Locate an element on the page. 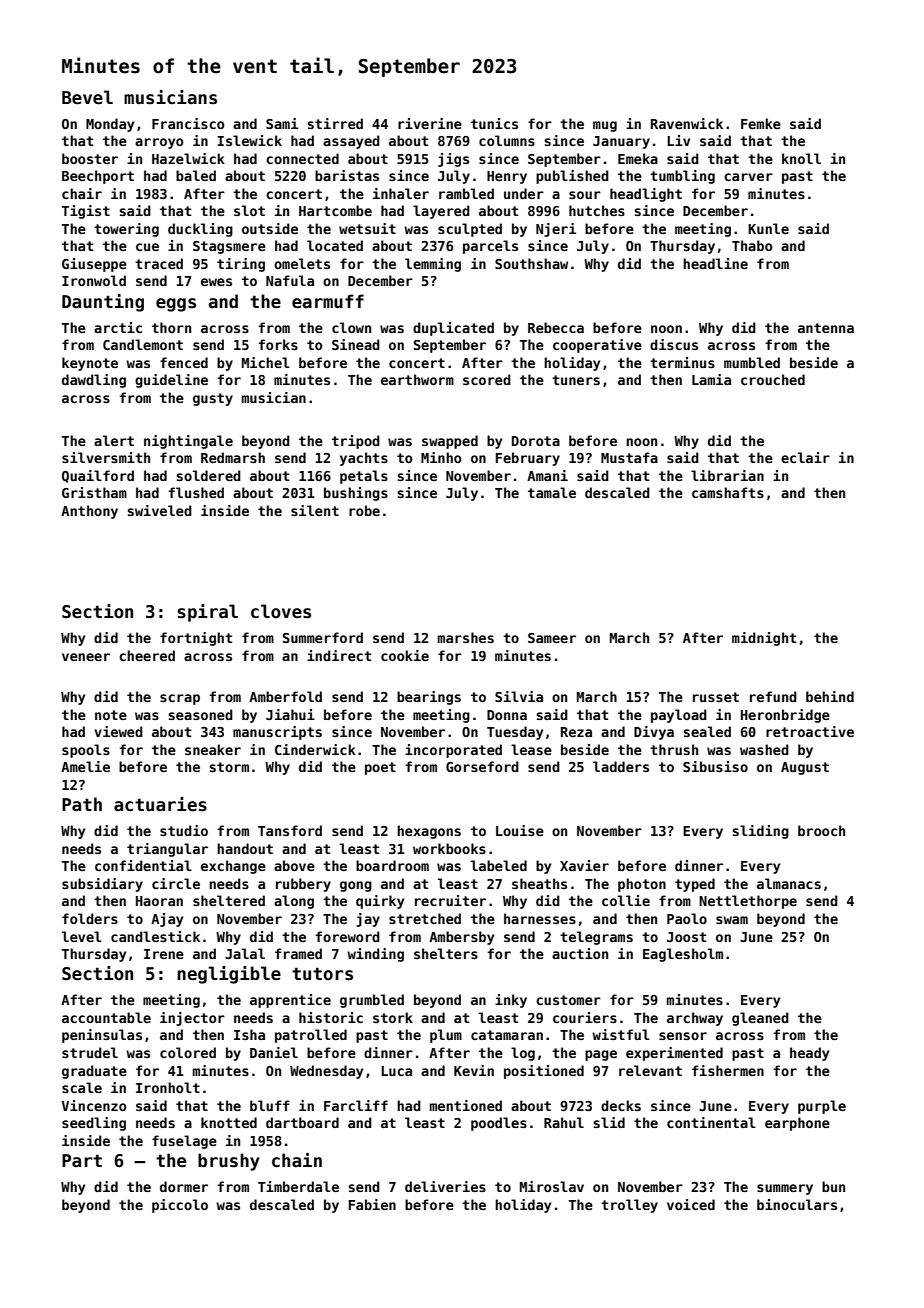 The width and height of the image is (924, 1308). Dorota is located at coordinates (536, 441).
